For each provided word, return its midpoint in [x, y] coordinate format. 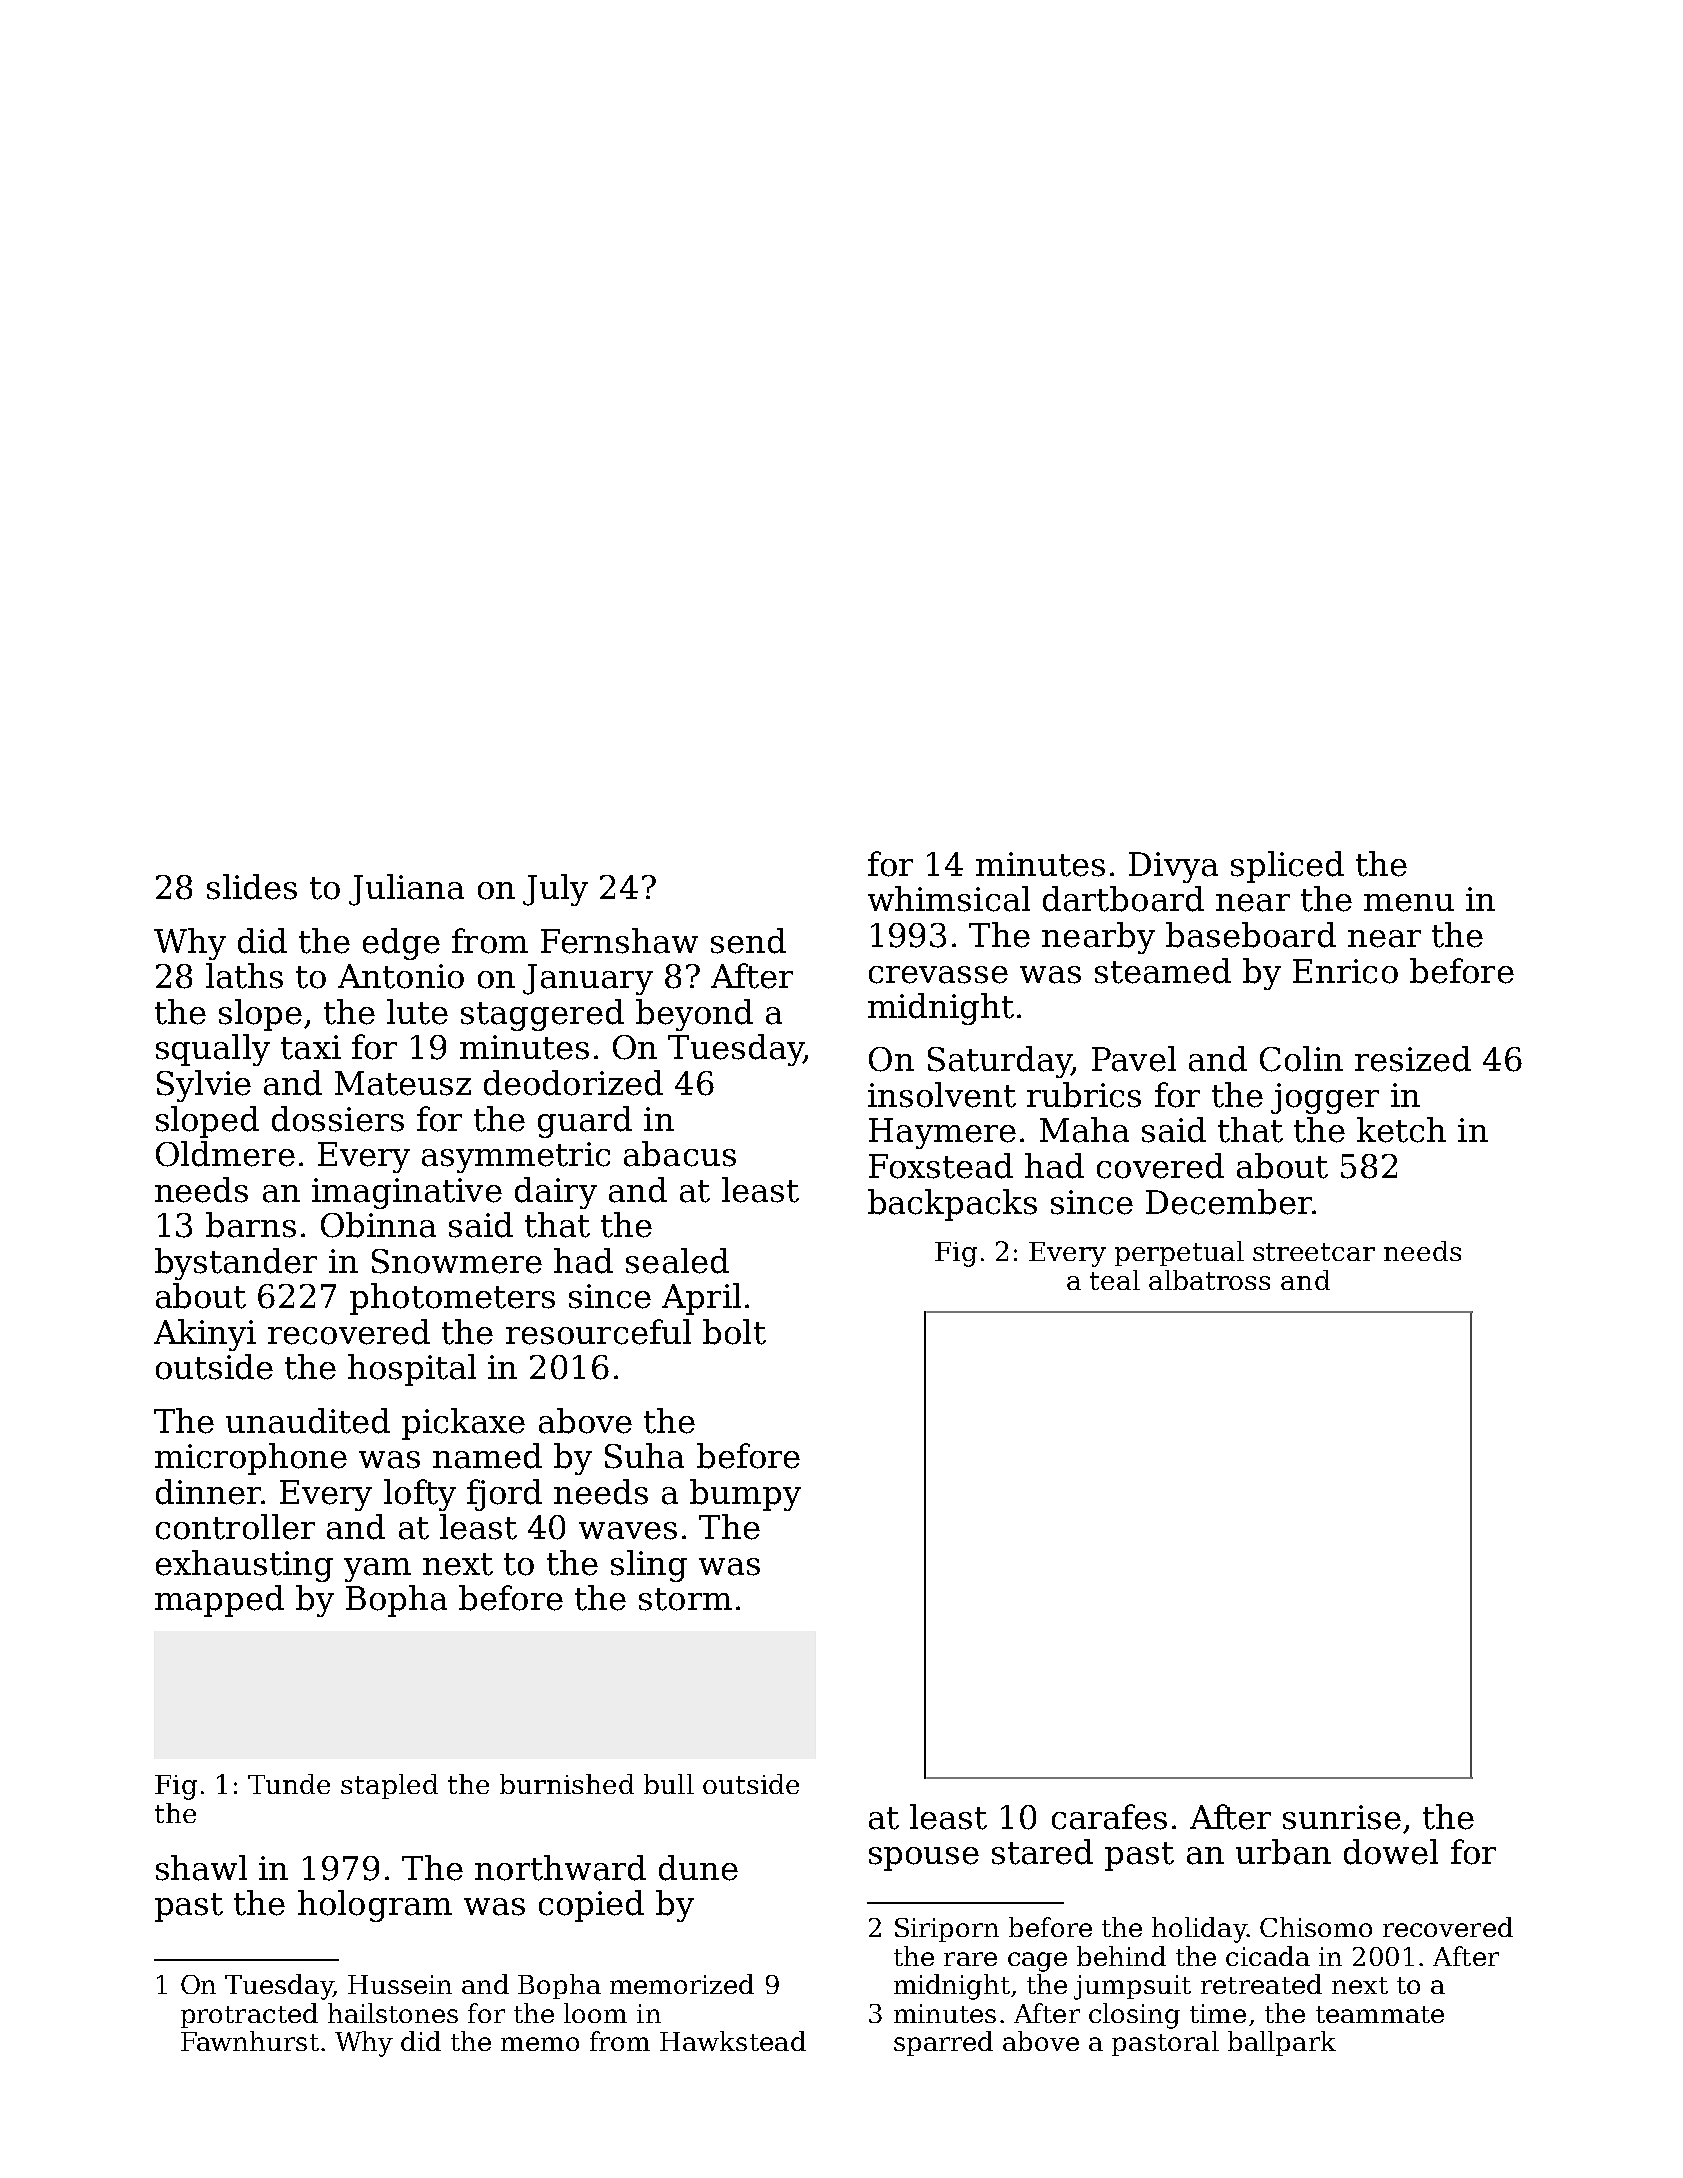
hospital [412, 1370]
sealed [677, 1261]
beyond [694, 1015]
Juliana [406, 890]
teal [1115, 1280]
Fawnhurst [250, 2041]
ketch [1401, 1130]
